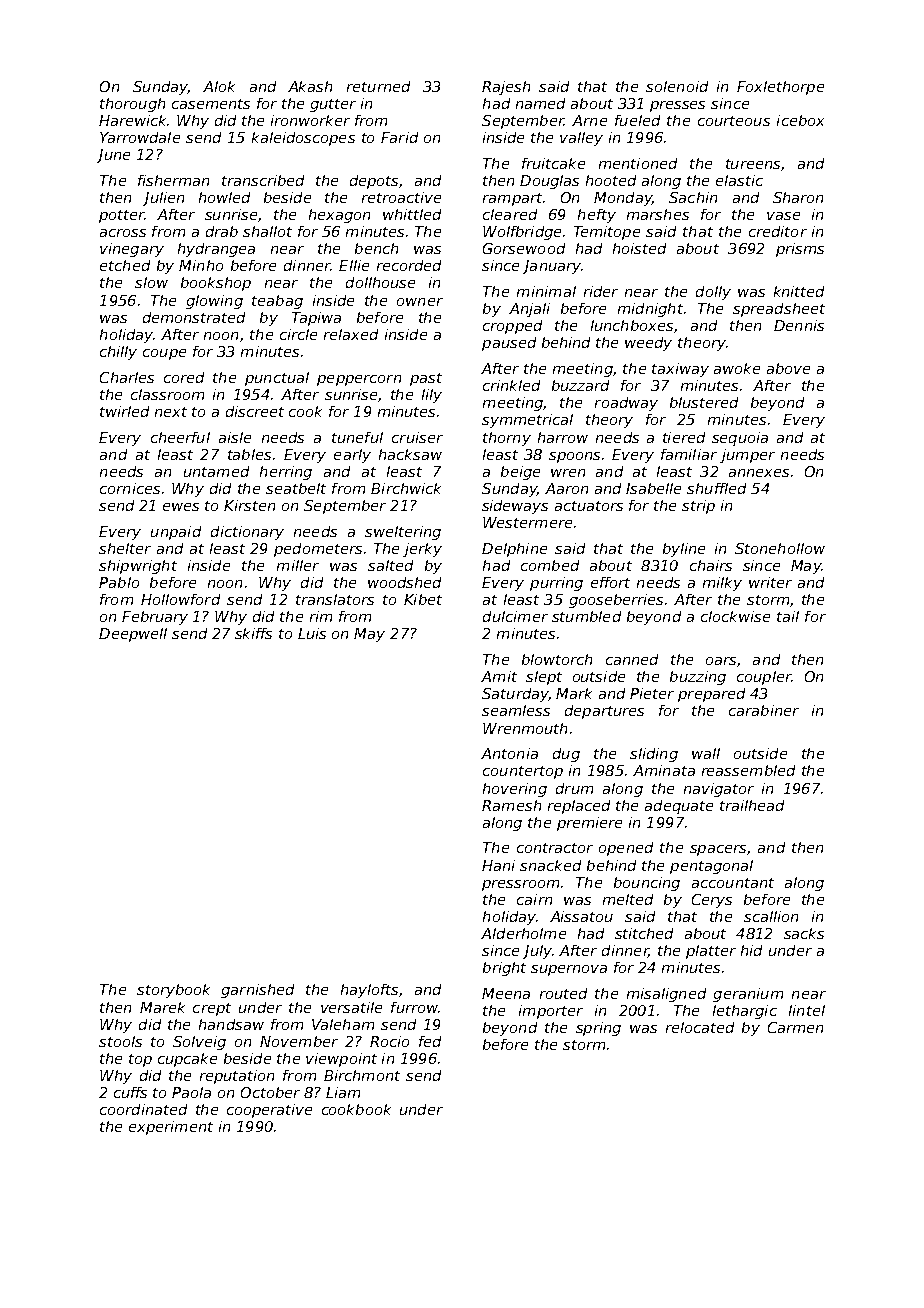 The height and width of the image is (1308, 924). I want to click on named, so click(540, 103).
